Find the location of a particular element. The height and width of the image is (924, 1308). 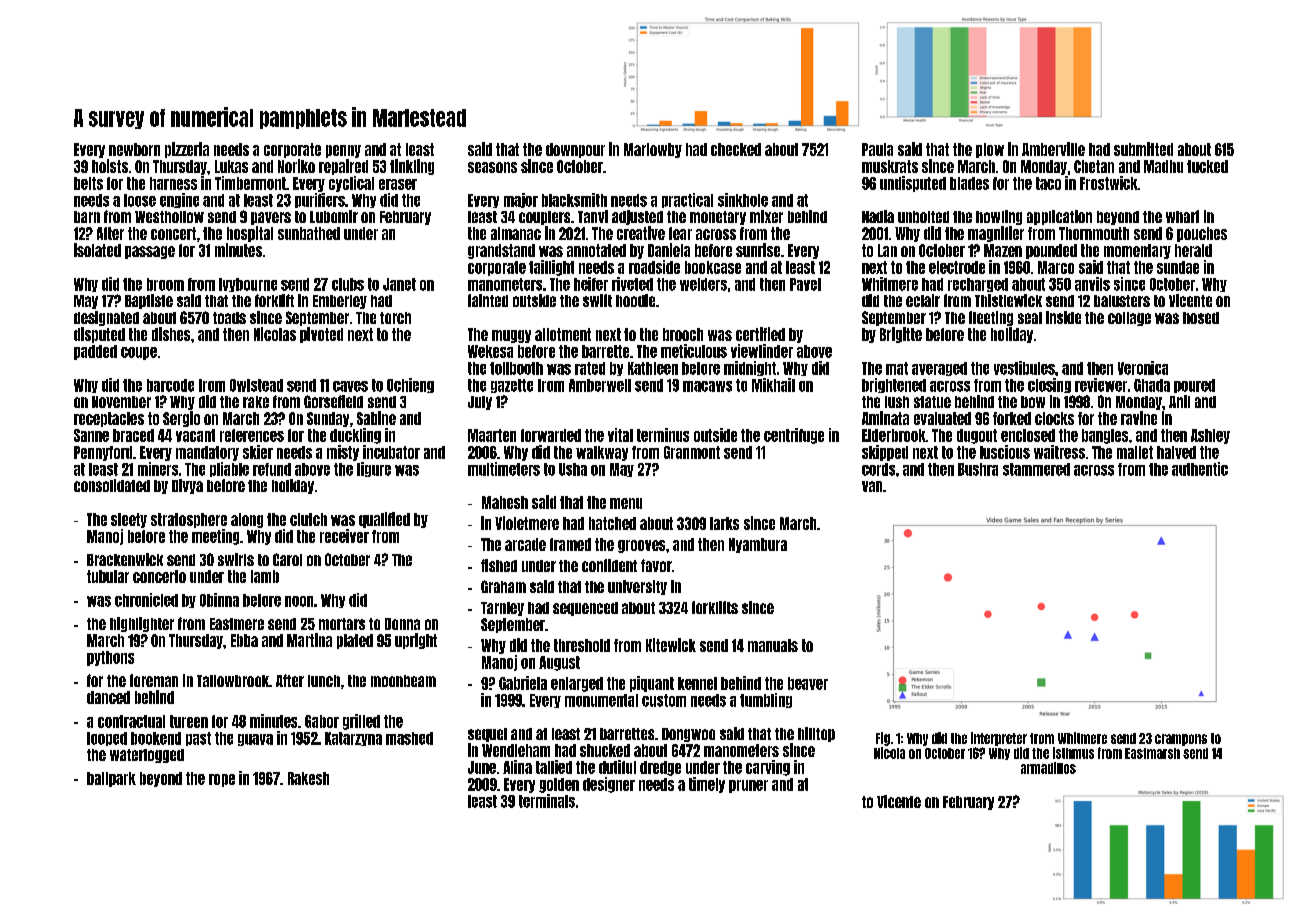

Alina is located at coordinates (517, 767).
